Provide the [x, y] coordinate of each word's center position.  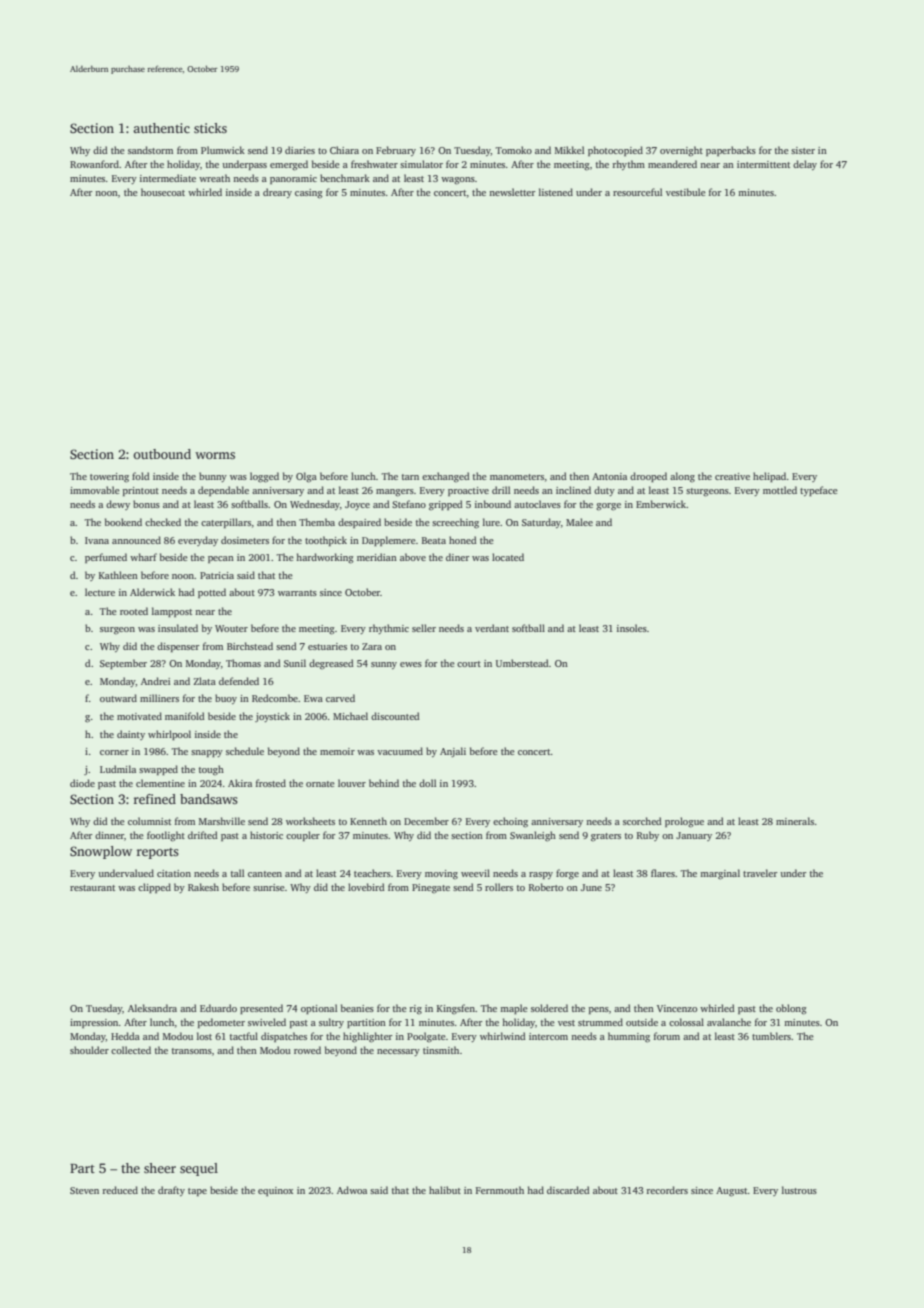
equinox [275, 1191]
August [732, 1192]
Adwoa [352, 1190]
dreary [277, 193]
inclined [573, 490]
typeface [819, 491]
